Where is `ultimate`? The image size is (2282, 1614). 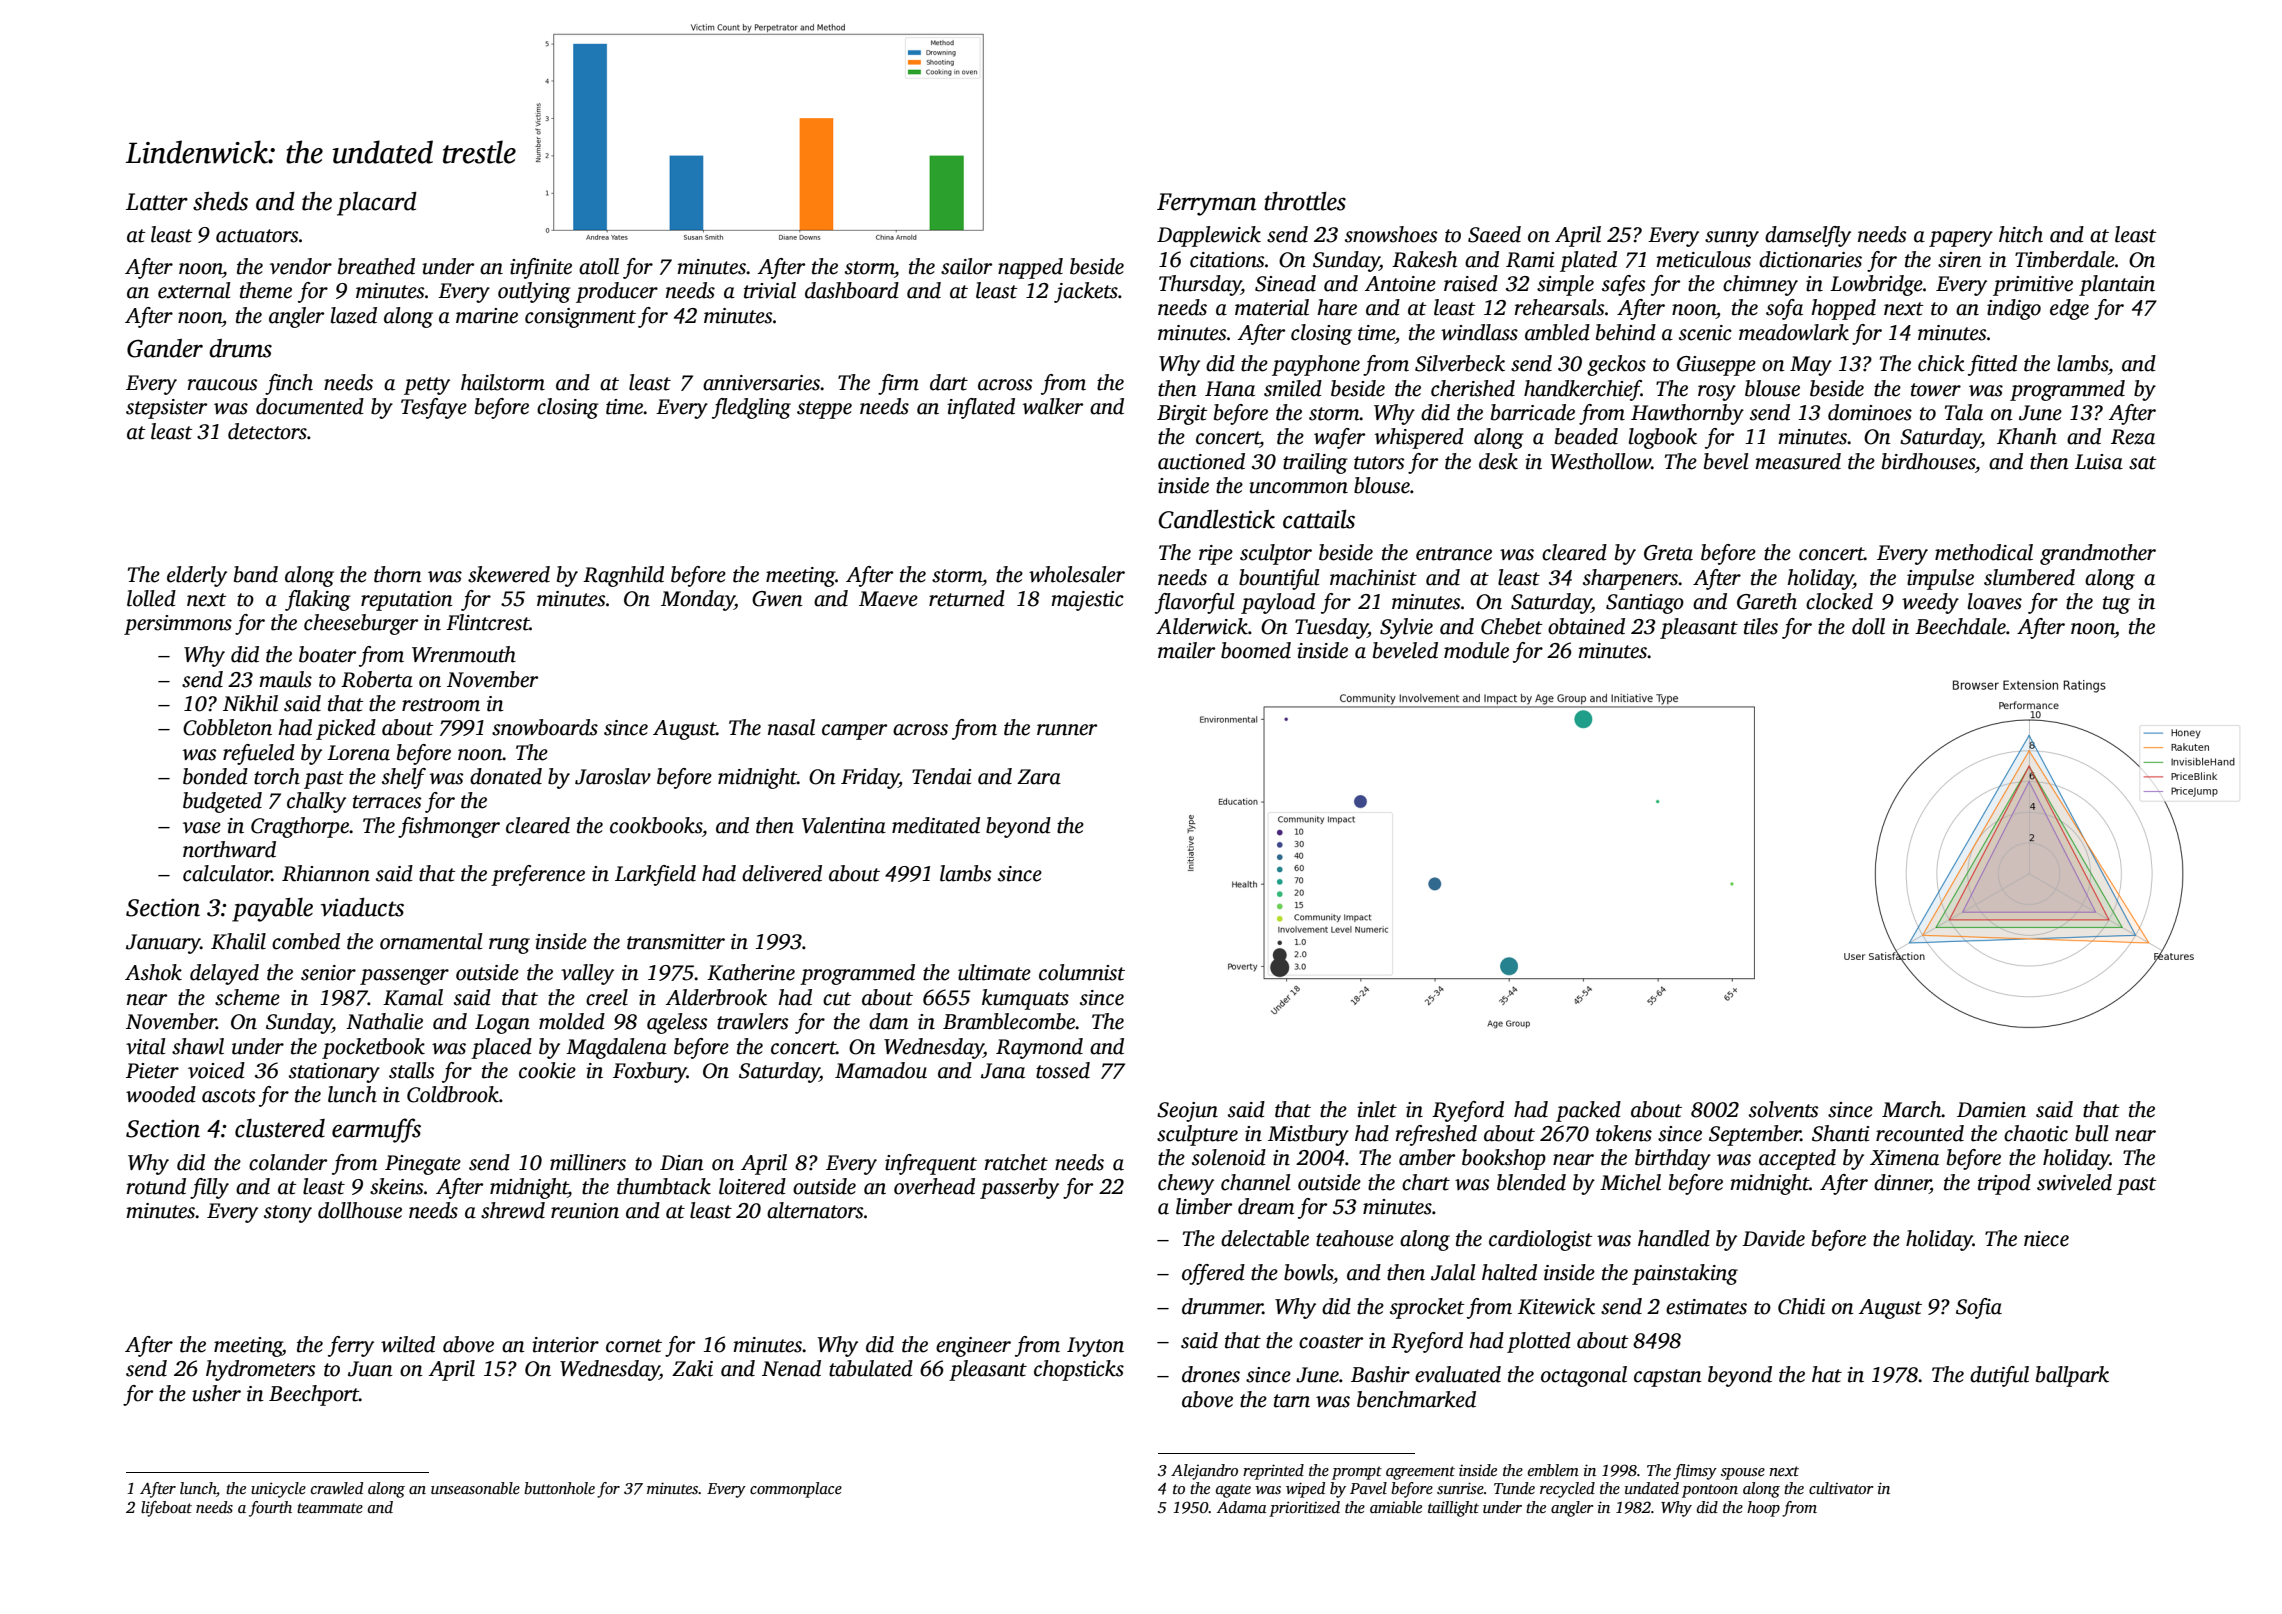
ultimate is located at coordinates (994, 972).
